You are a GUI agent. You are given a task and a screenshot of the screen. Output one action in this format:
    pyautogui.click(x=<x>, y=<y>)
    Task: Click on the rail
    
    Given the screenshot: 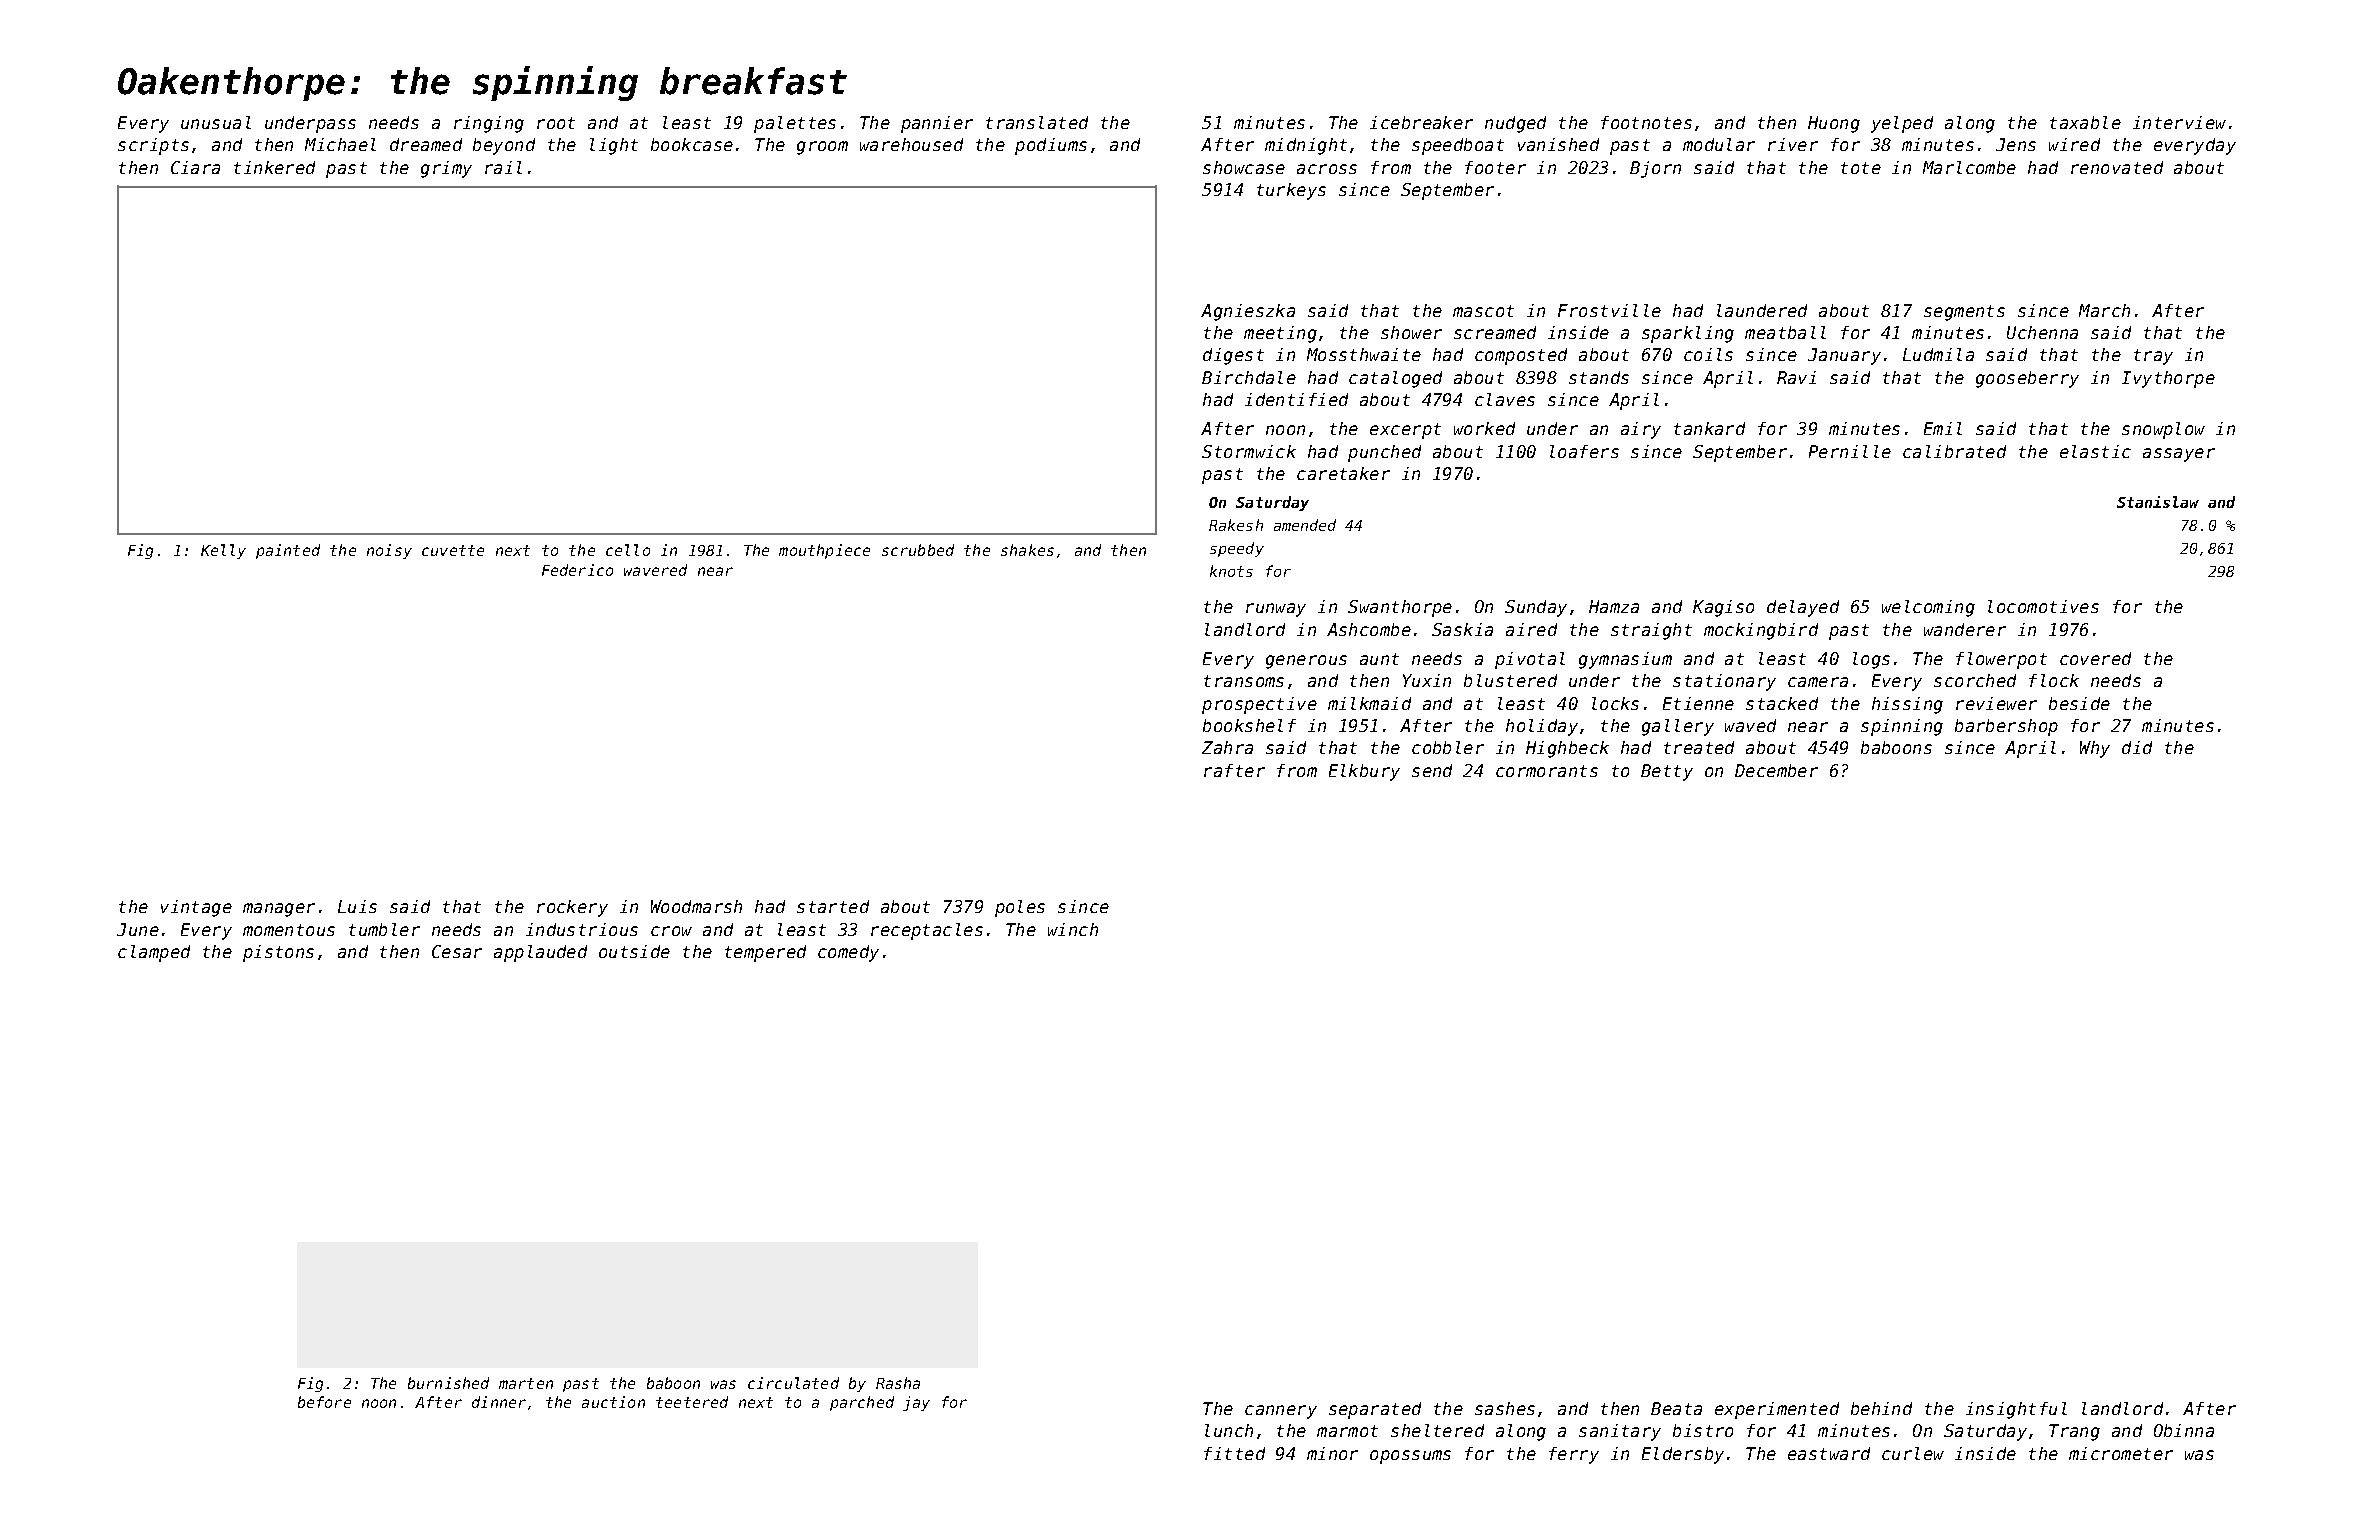 What is the action you would take?
    pyautogui.click(x=503, y=167)
